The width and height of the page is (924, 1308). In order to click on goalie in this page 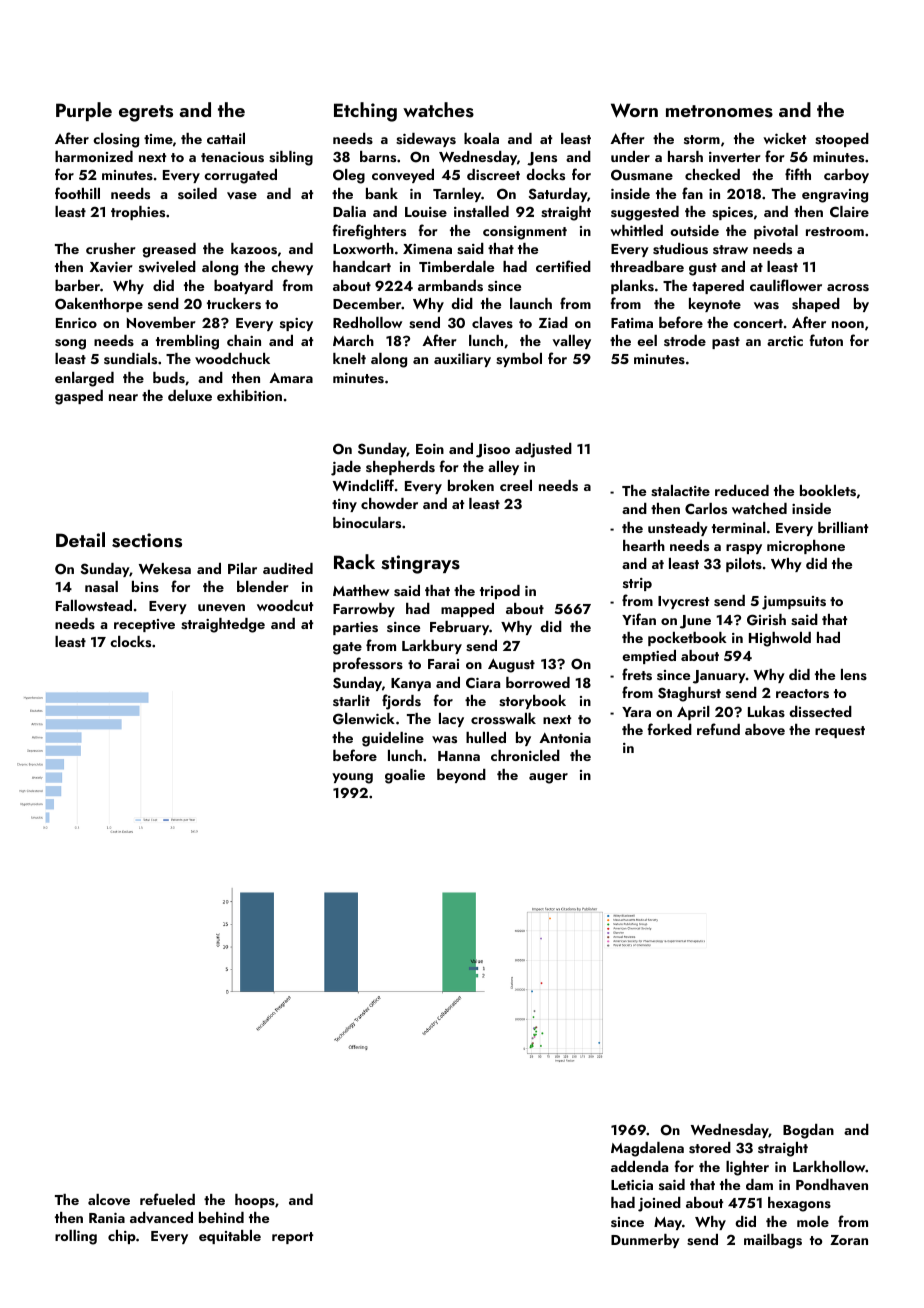, I will do `click(405, 776)`.
